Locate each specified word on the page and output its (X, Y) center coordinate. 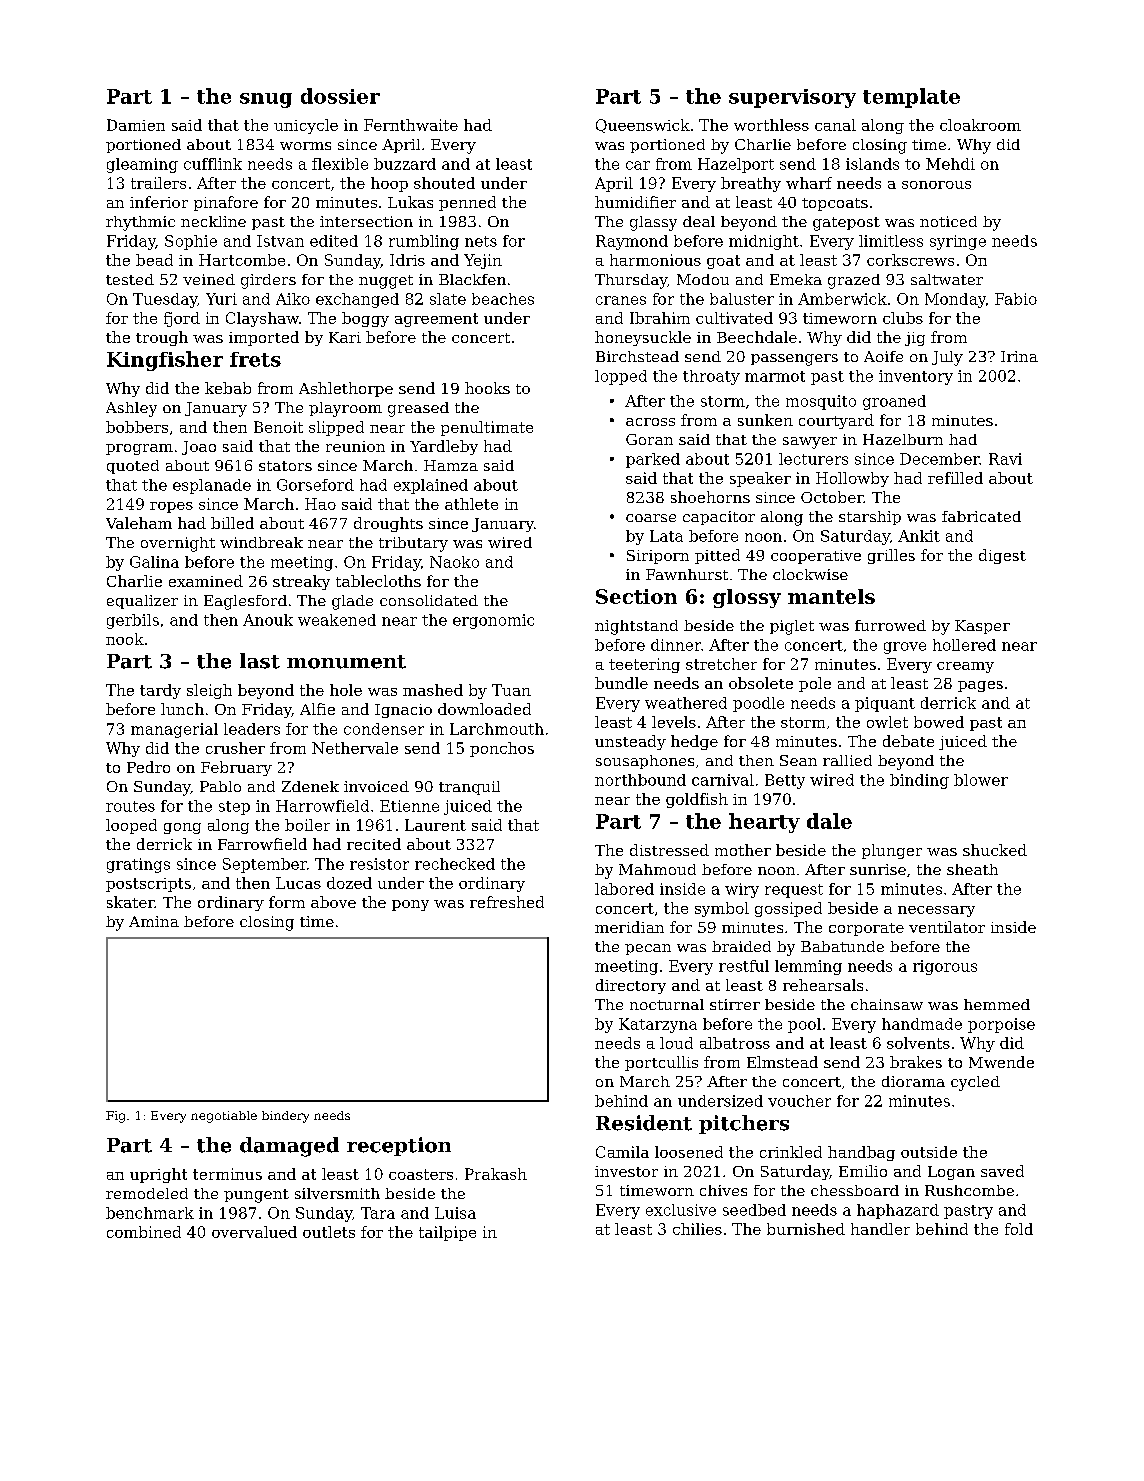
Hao (320, 504)
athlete (471, 504)
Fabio (1016, 299)
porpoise (1001, 1025)
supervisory (792, 98)
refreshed (507, 902)
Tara (378, 1213)
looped (131, 826)
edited (334, 241)
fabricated (981, 516)
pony (410, 905)
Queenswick (643, 126)
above (333, 902)
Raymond (632, 242)
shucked (995, 850)
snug (266, 100)
